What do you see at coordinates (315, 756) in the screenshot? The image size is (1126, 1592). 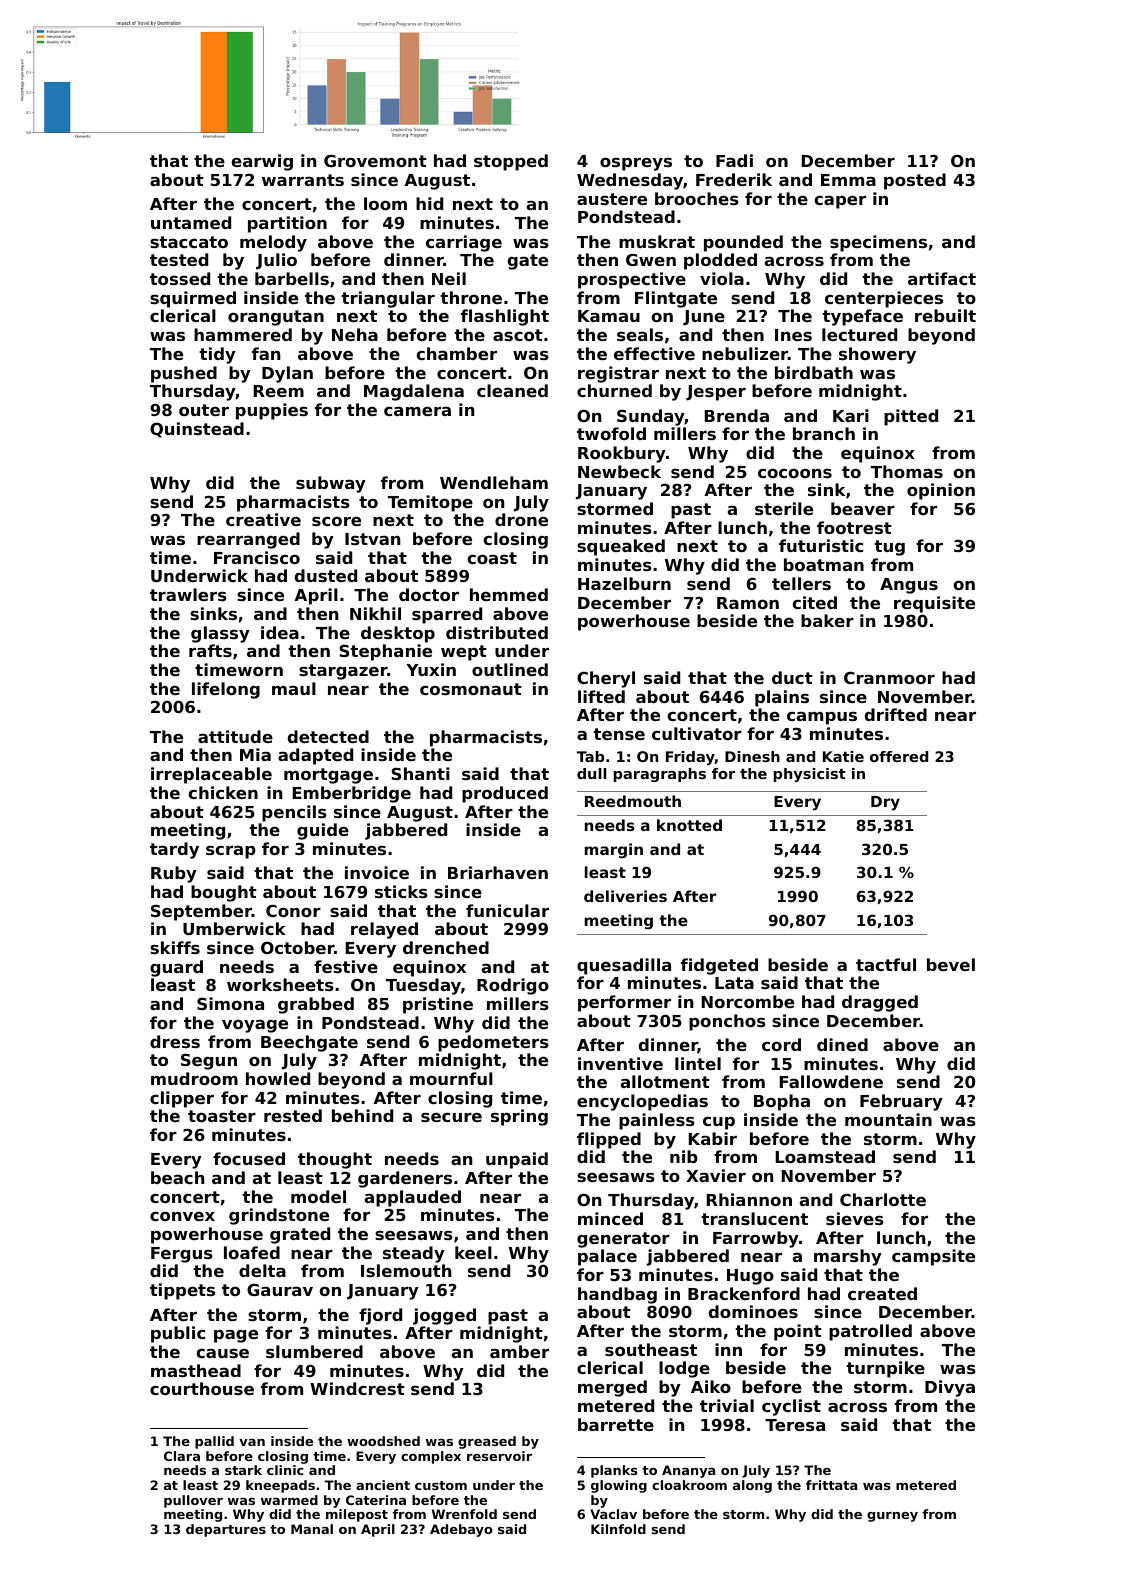 I see `adapted` at bounding box center [315, 756].
